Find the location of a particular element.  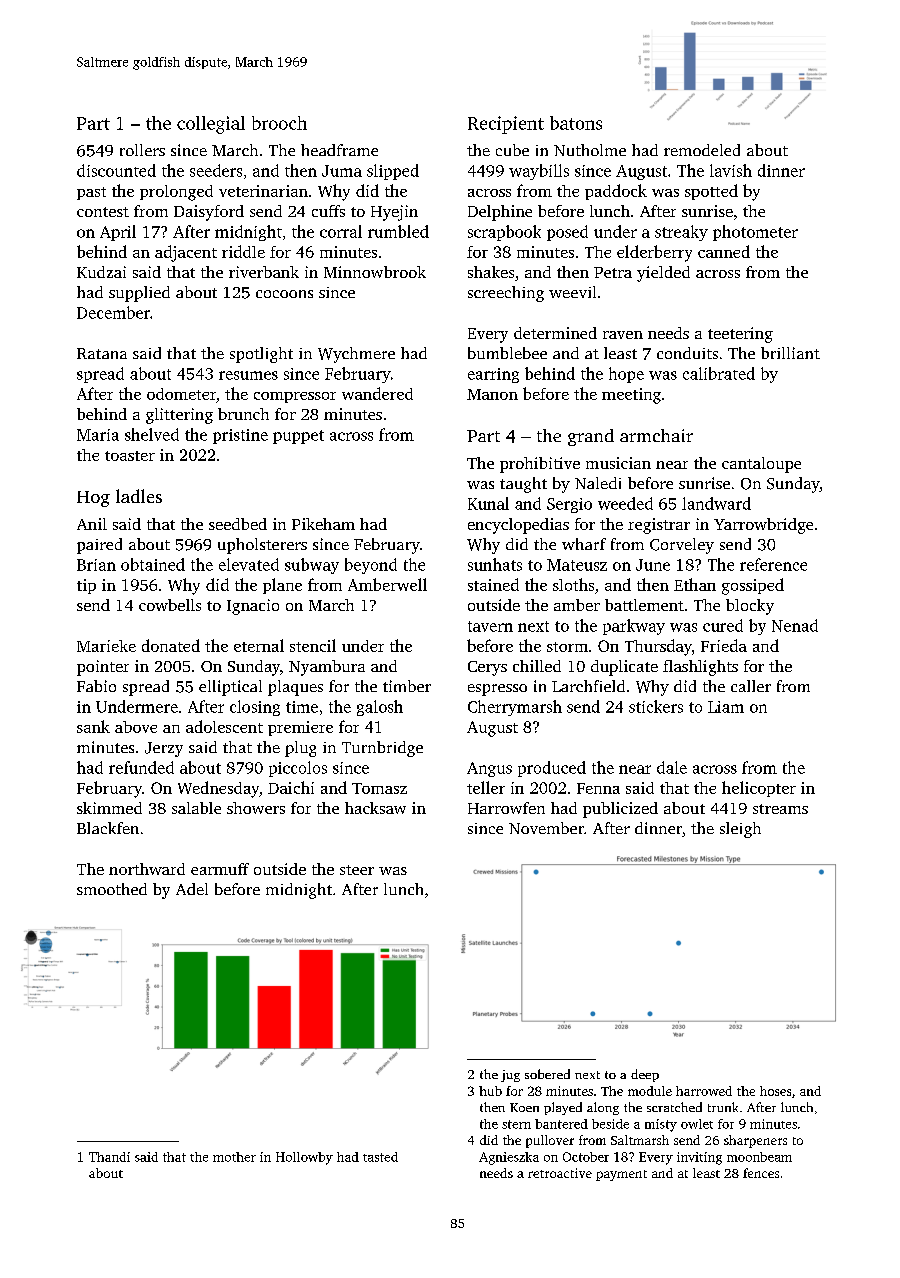

bumblebee is located at coordinates (507, 353).
